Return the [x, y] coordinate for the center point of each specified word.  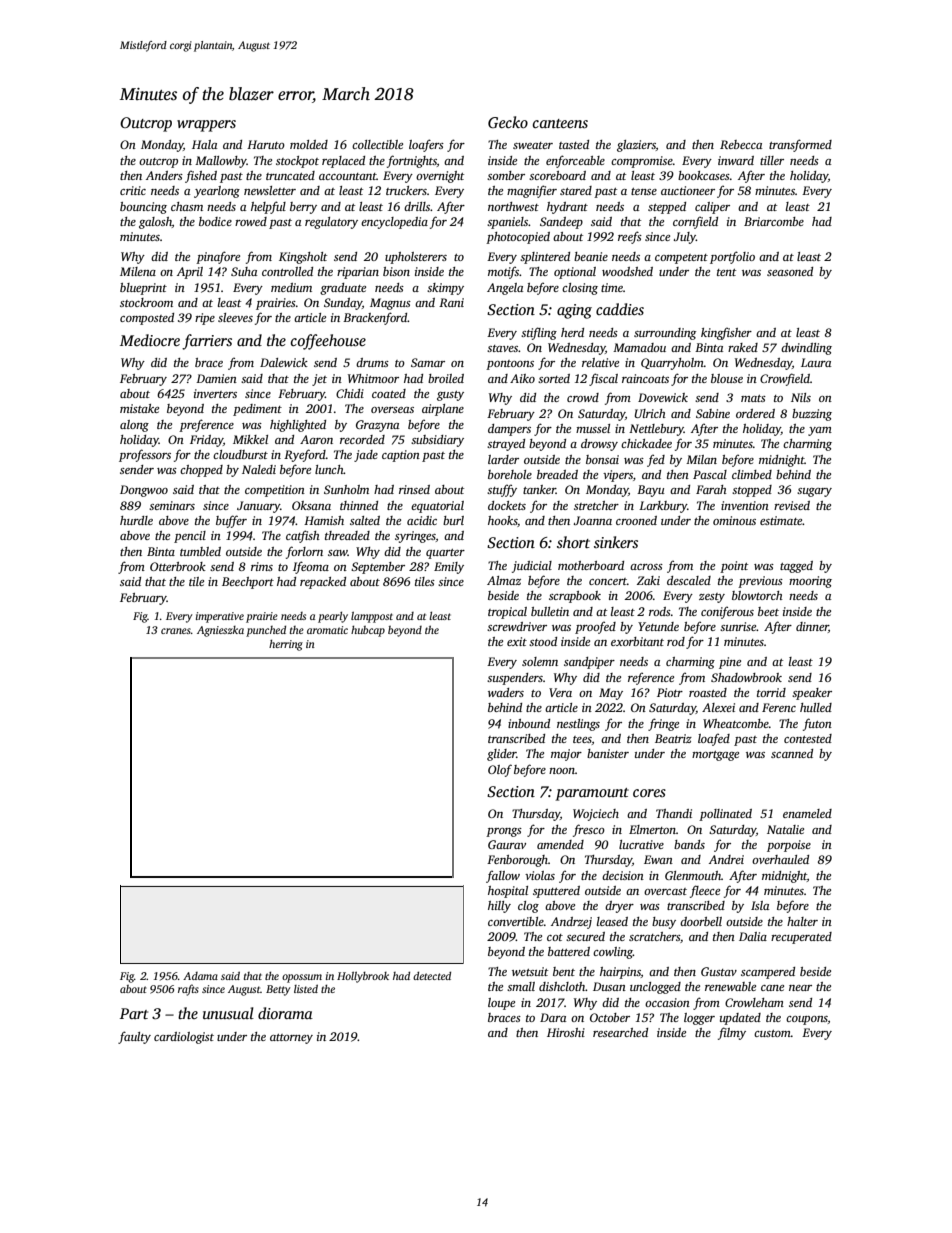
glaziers [636, 146]
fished [201, 176]
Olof [500, 770]
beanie [591, 256]
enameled [807, 813]
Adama [200, 976]
